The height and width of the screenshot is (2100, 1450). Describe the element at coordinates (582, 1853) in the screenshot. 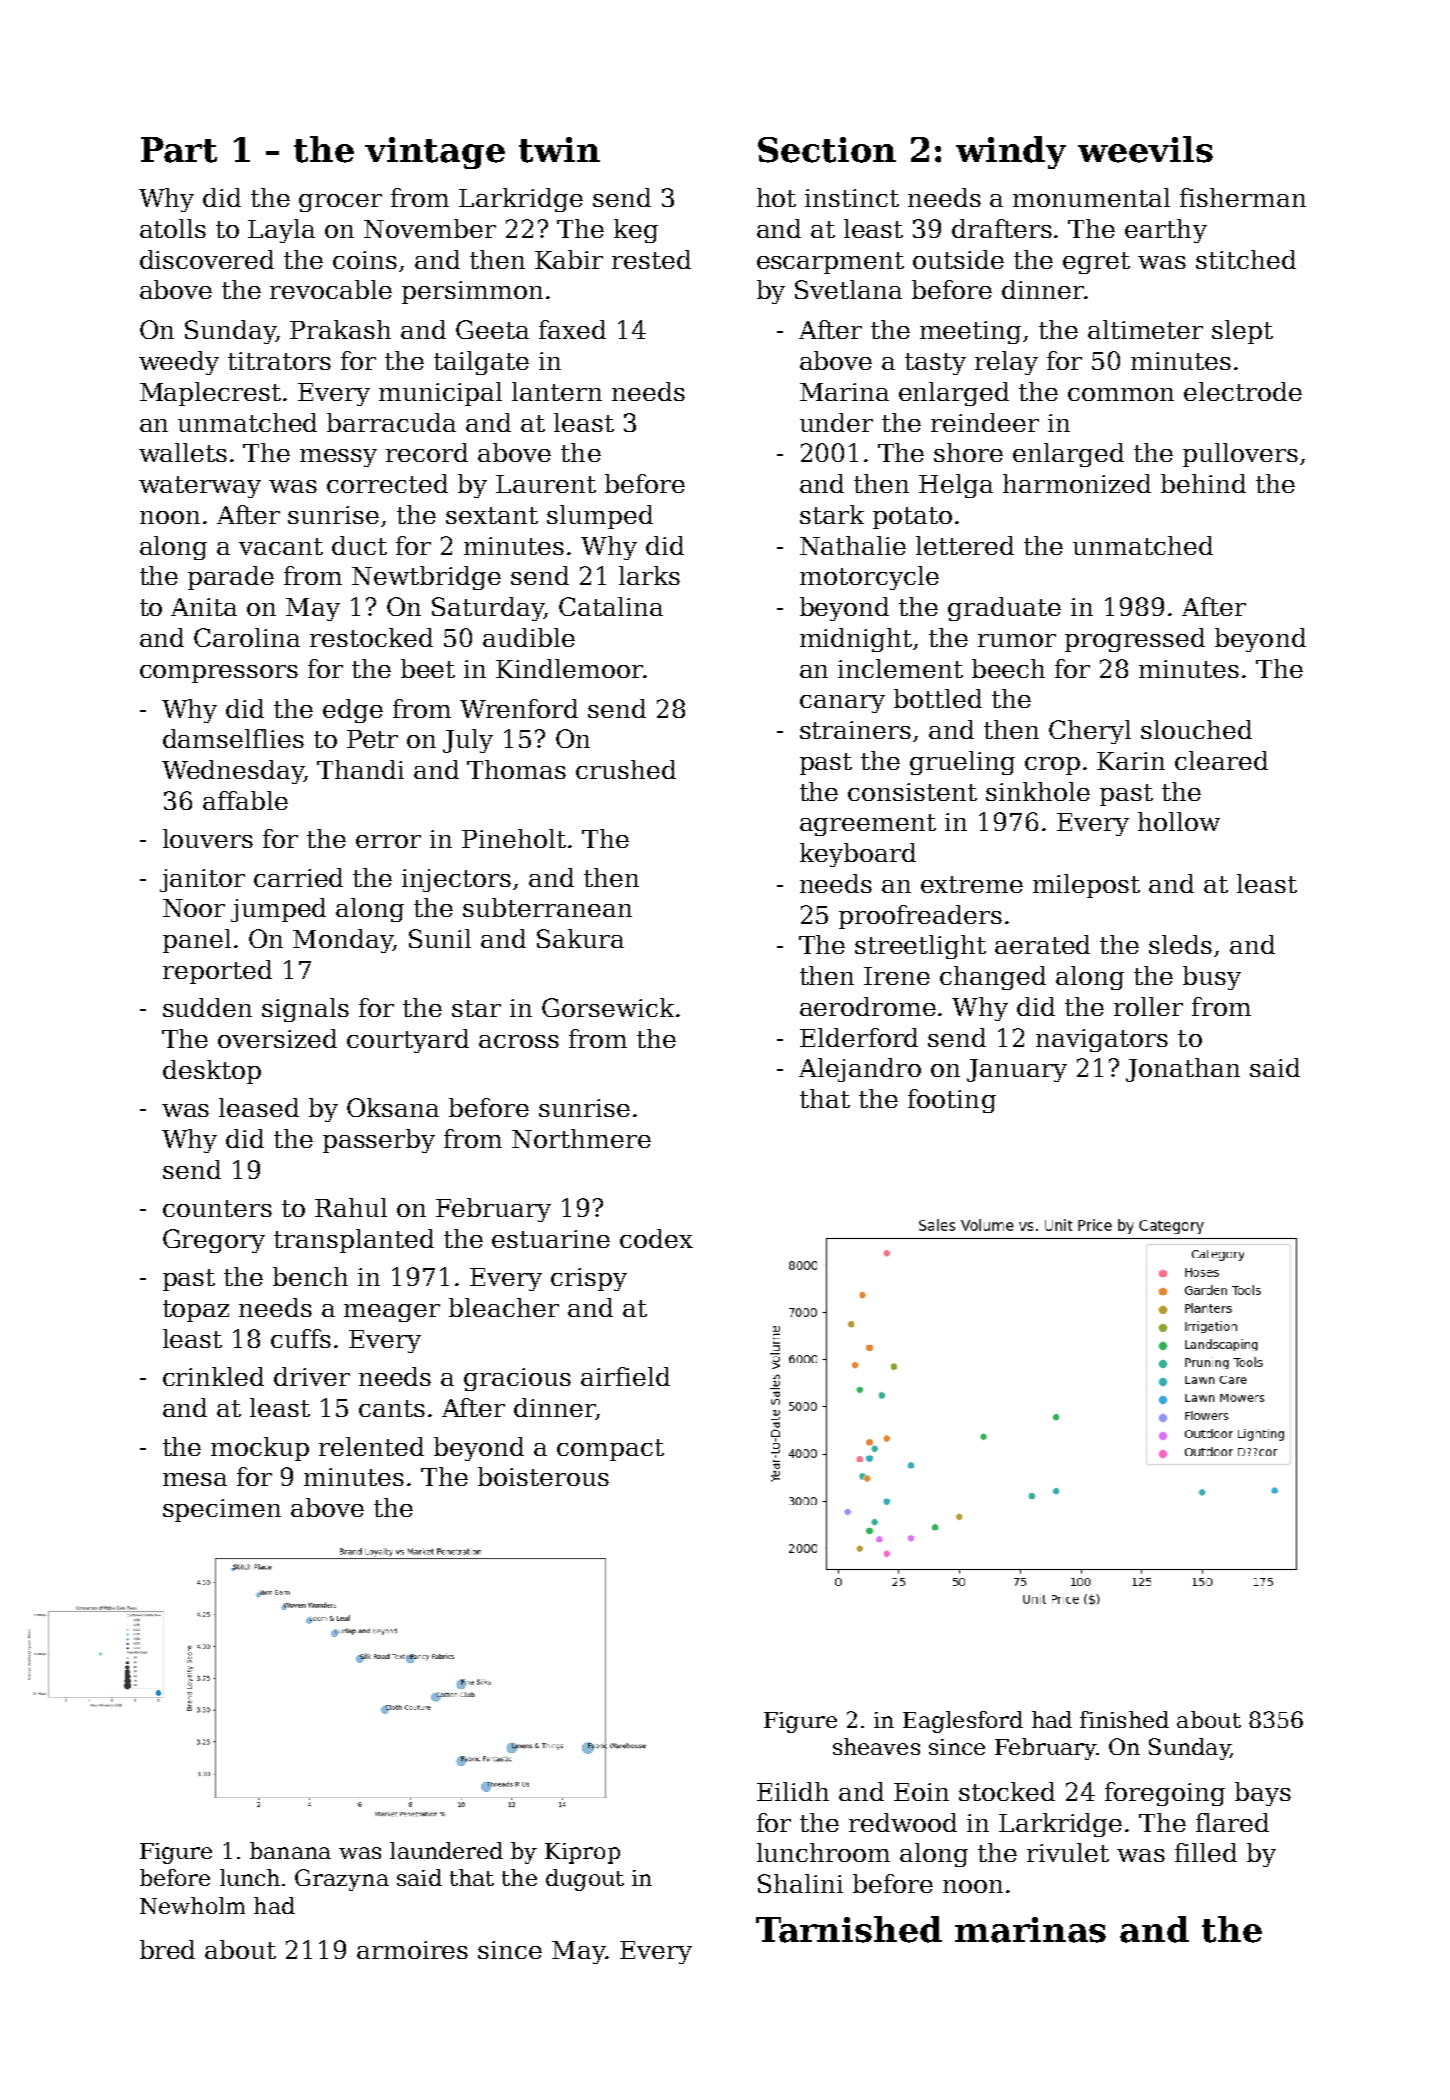

I see `Kiprop` at that location.
